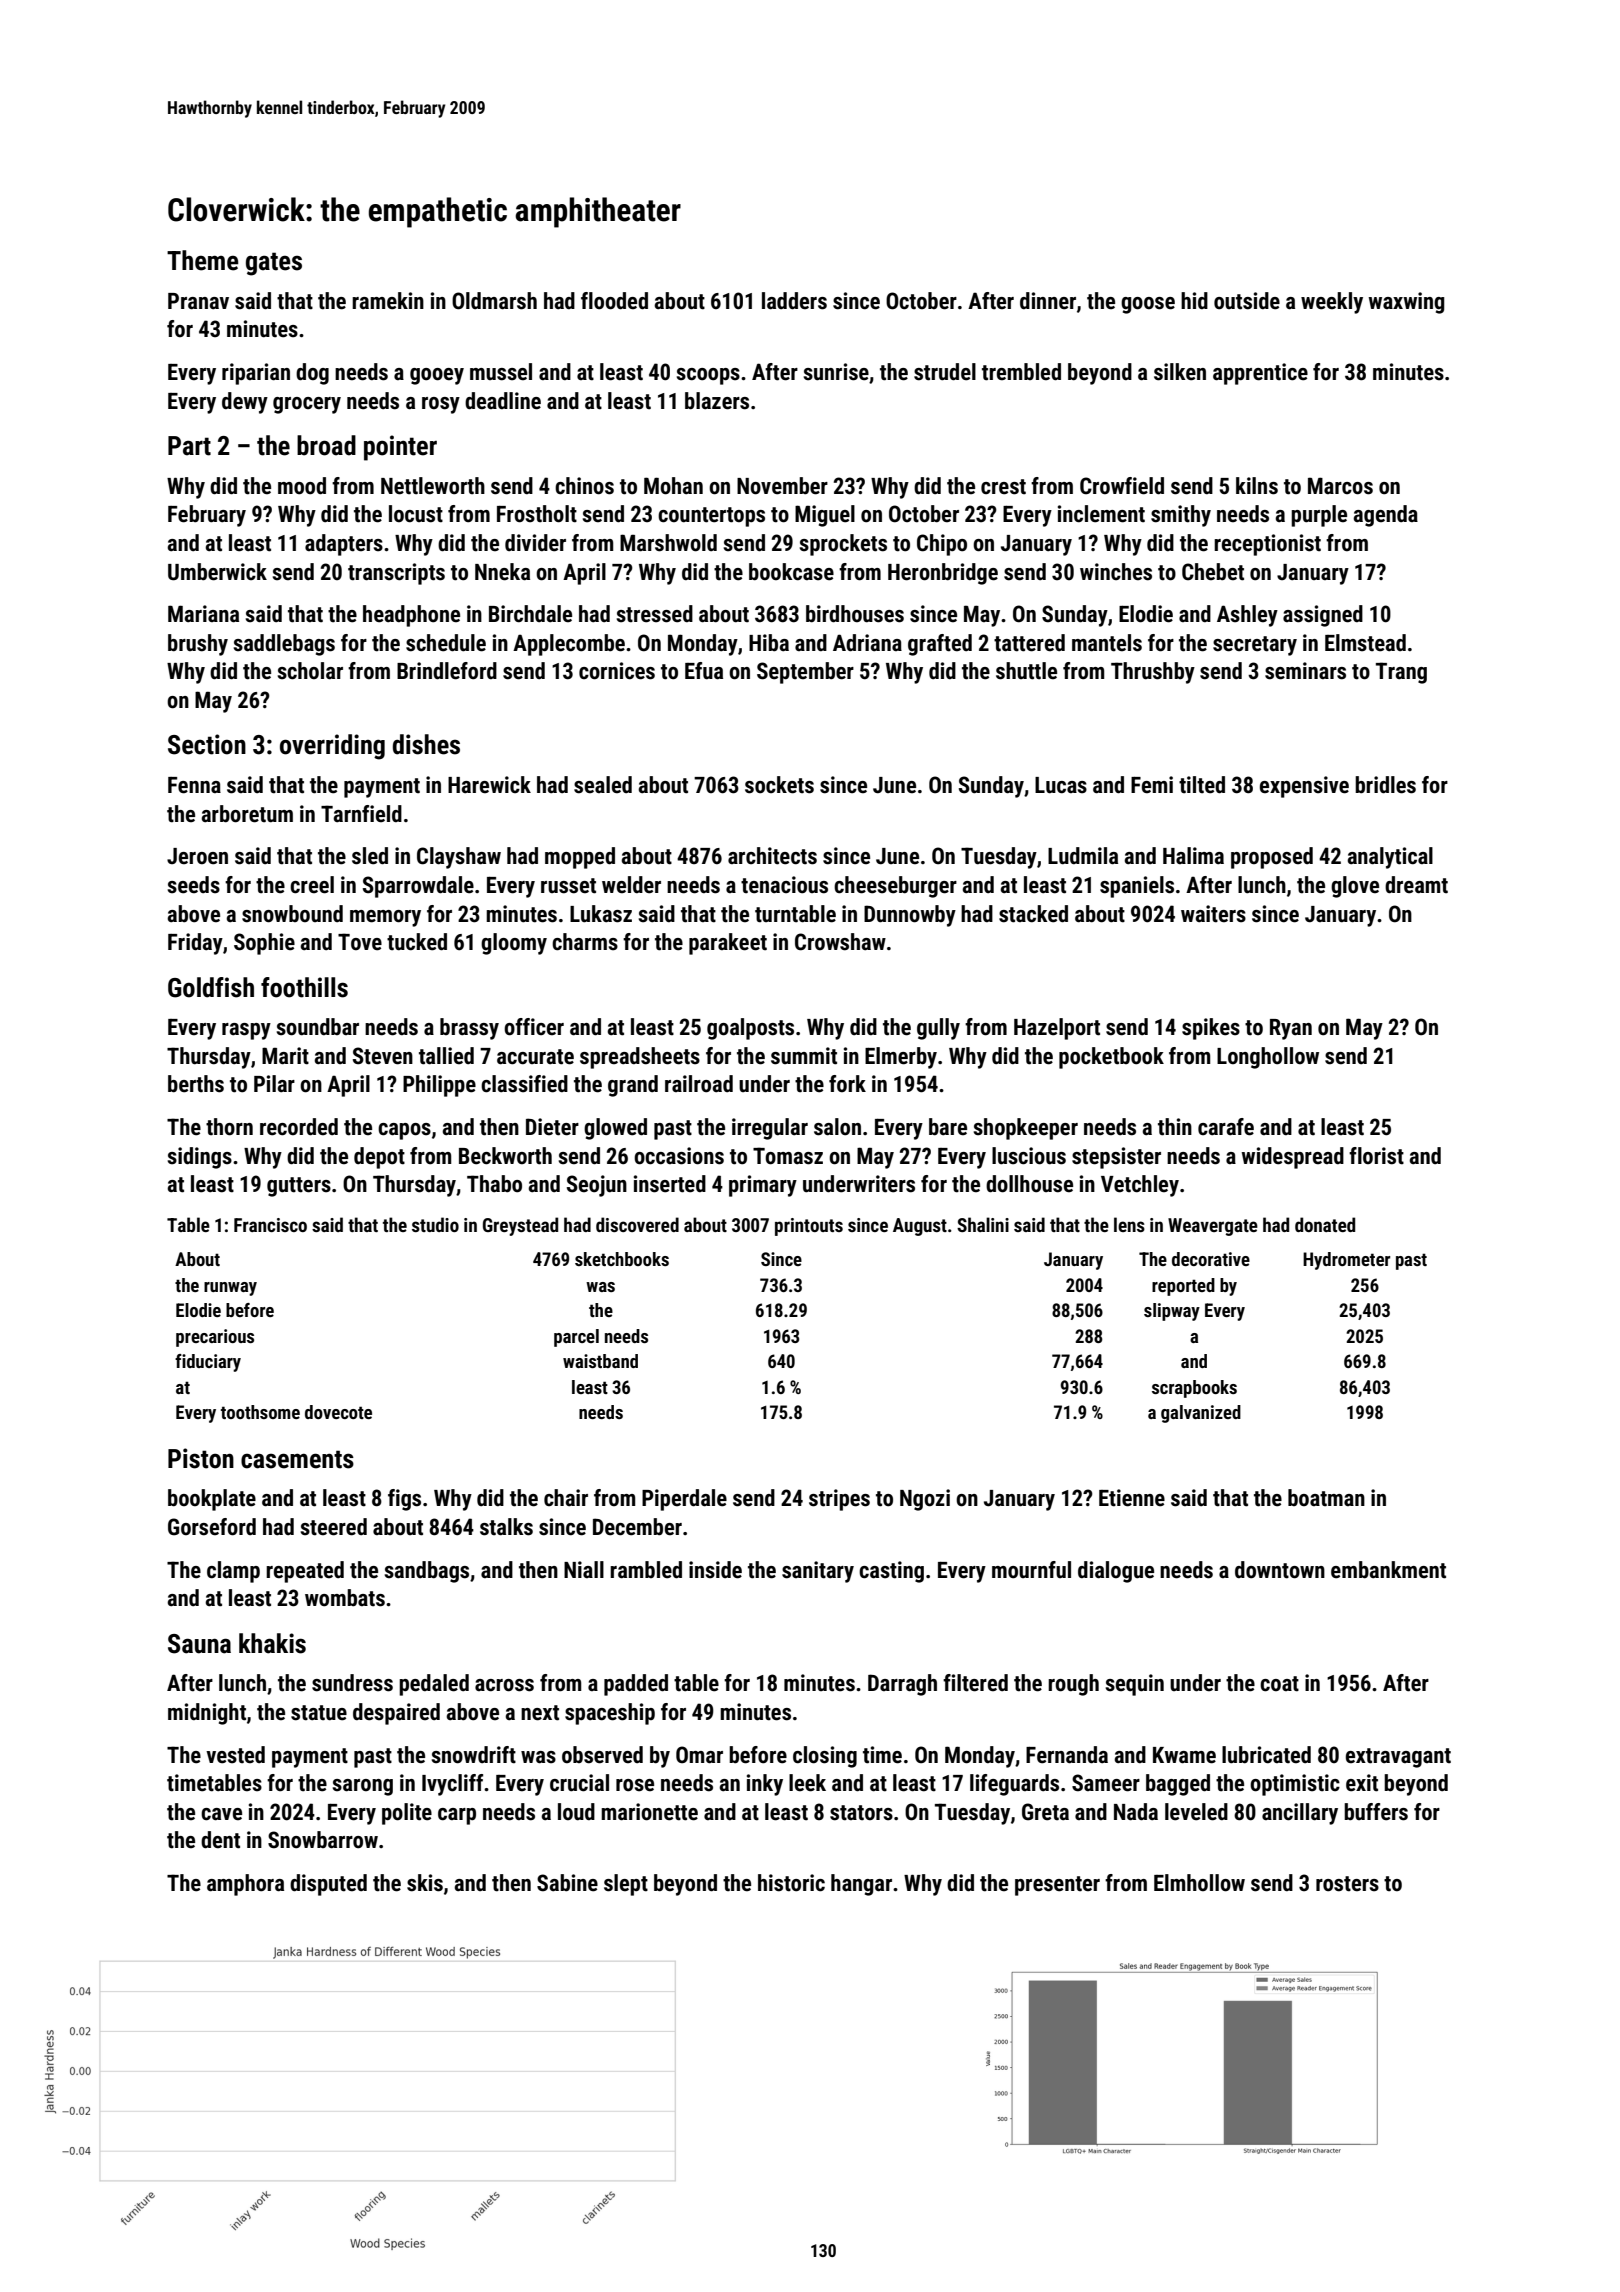  I want to click on shuttle, so click(1026, 671).
